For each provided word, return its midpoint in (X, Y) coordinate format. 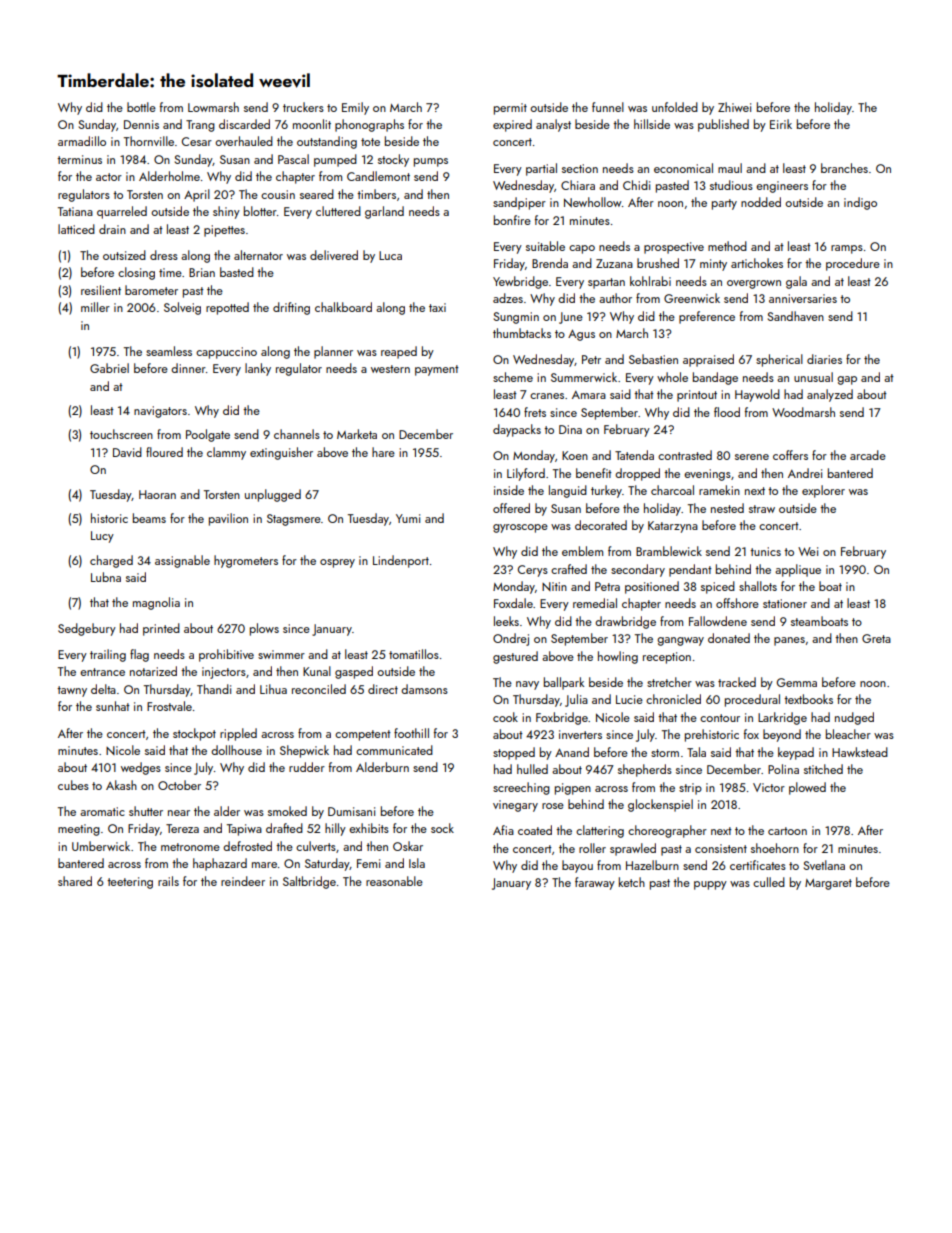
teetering (130, 883)
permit (510, 109)
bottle (141, 107)
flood (727, 412)
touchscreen (121, 434)
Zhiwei (734, 107)
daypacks (517, 430)
